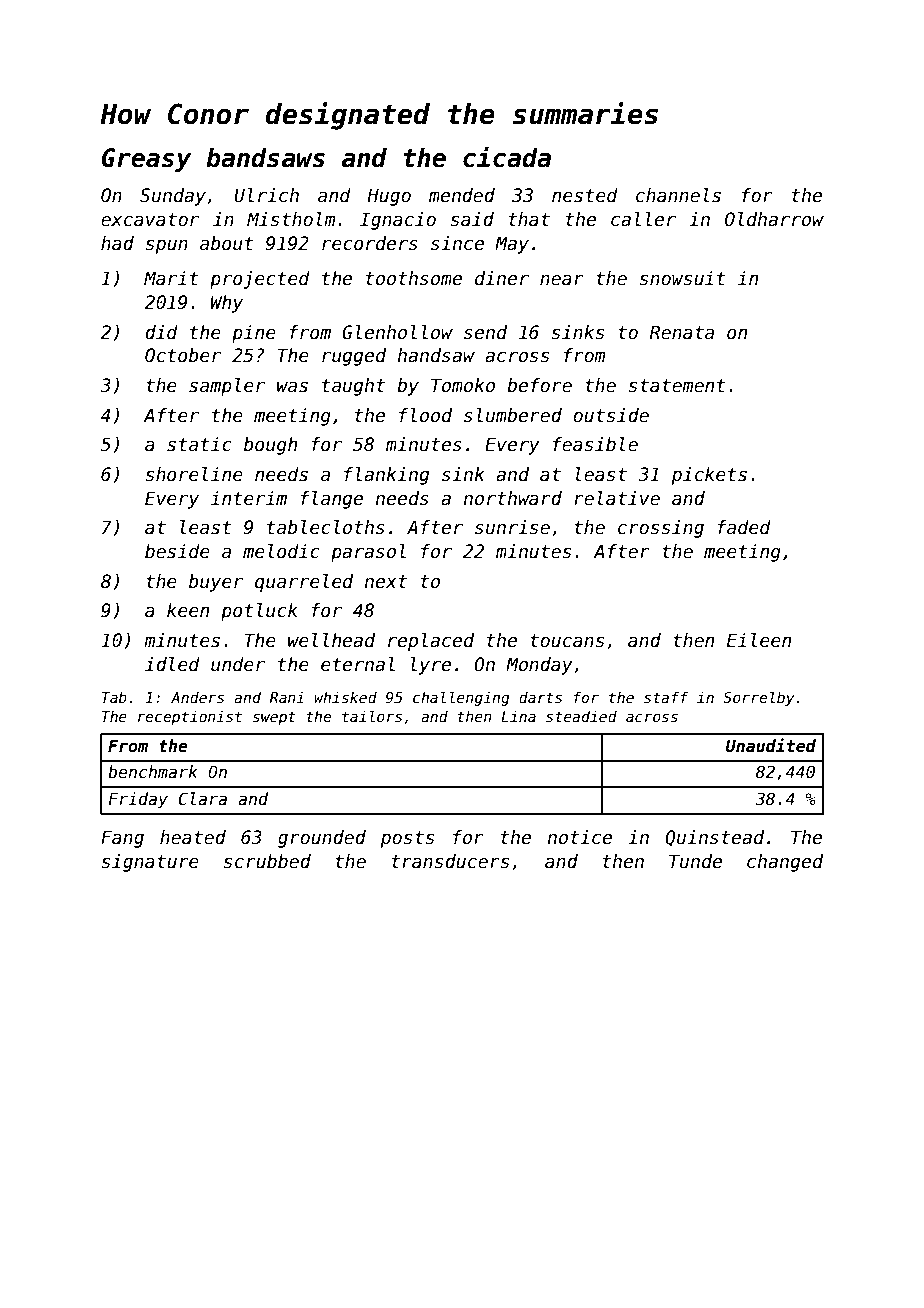 Image resolution: width=924 pixels, height=1308 pixels. I want to click on Unaudited, so click(771, 745).
